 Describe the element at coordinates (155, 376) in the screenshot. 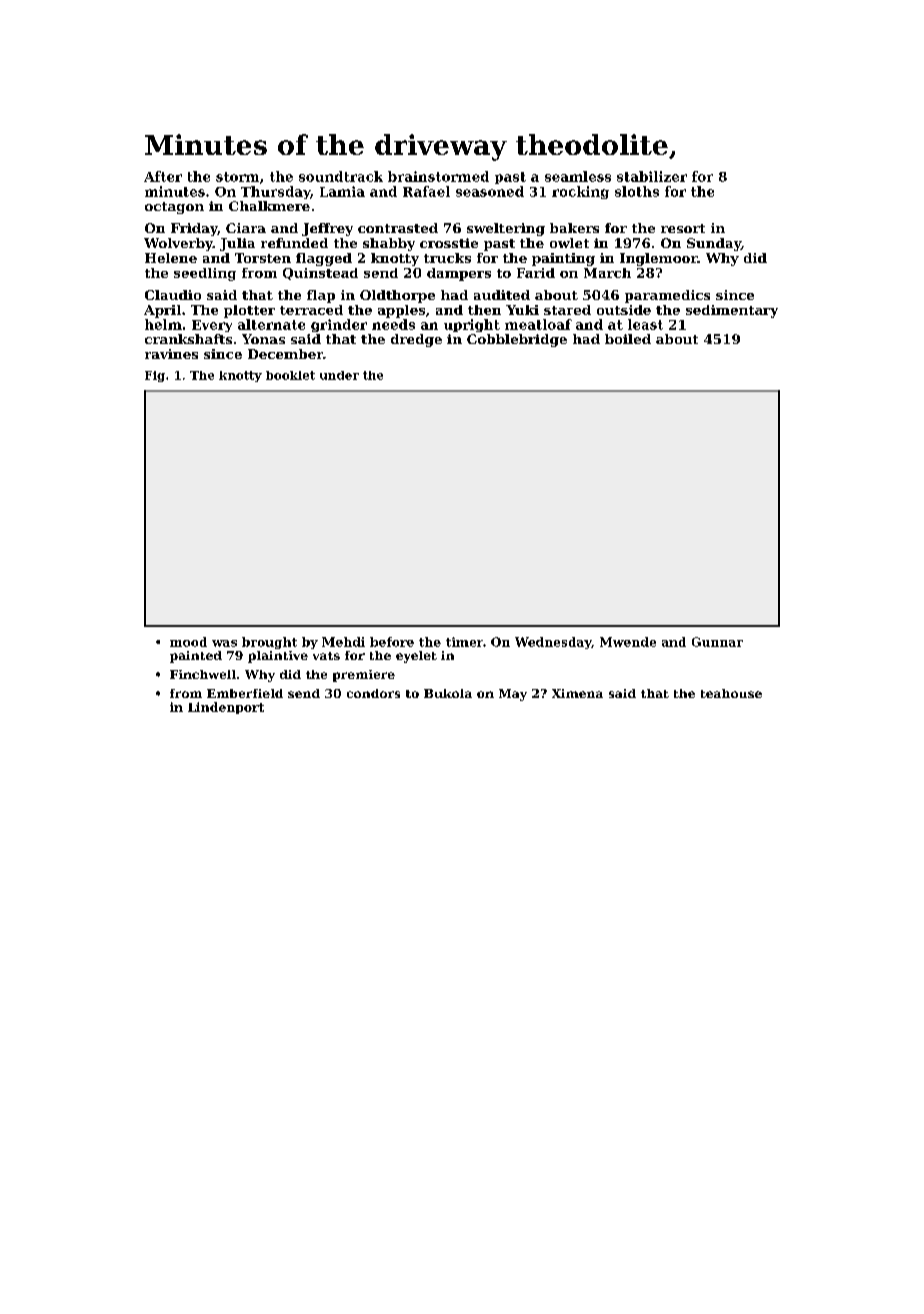

I see `Fig` at that location.
